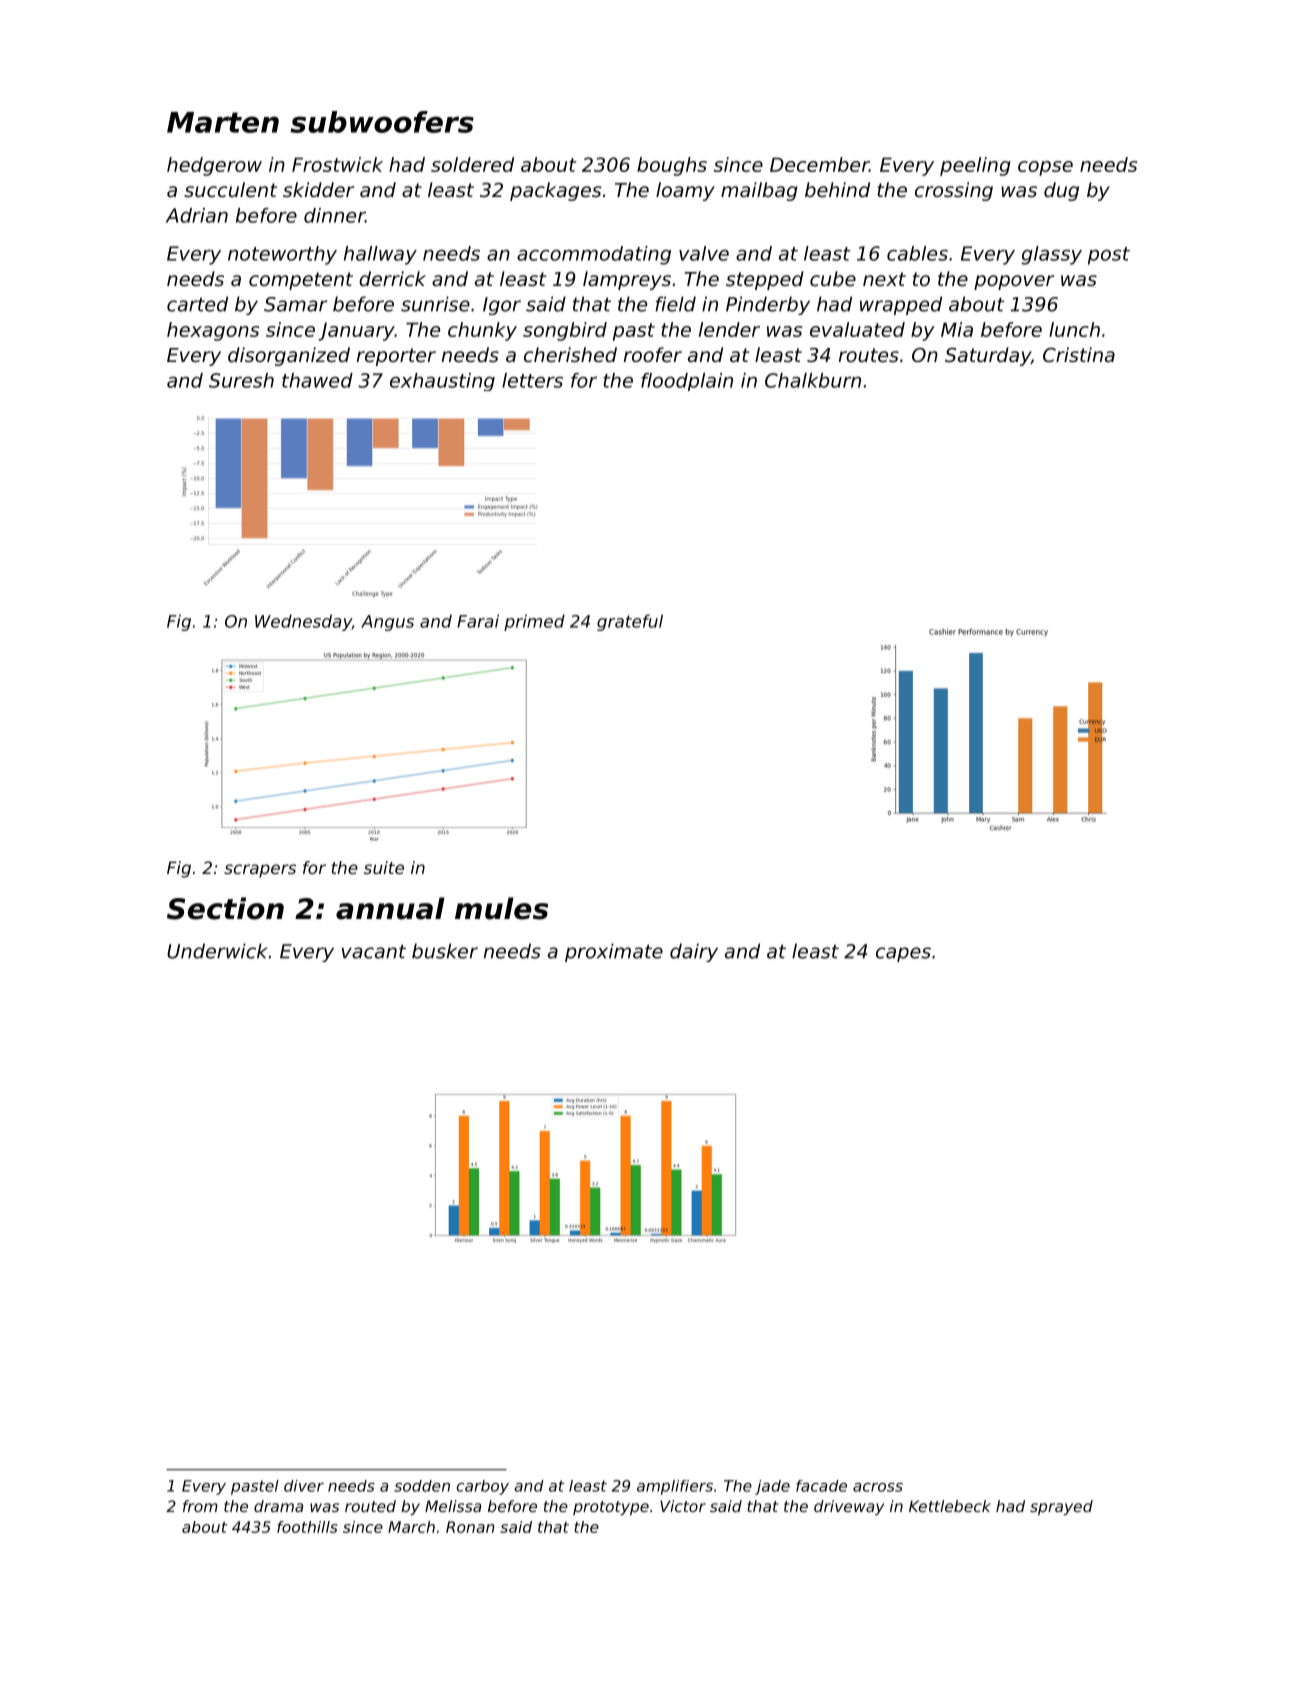  Describe the element at coordinates (630, 622) in the image. I see `grateful` at that location.
